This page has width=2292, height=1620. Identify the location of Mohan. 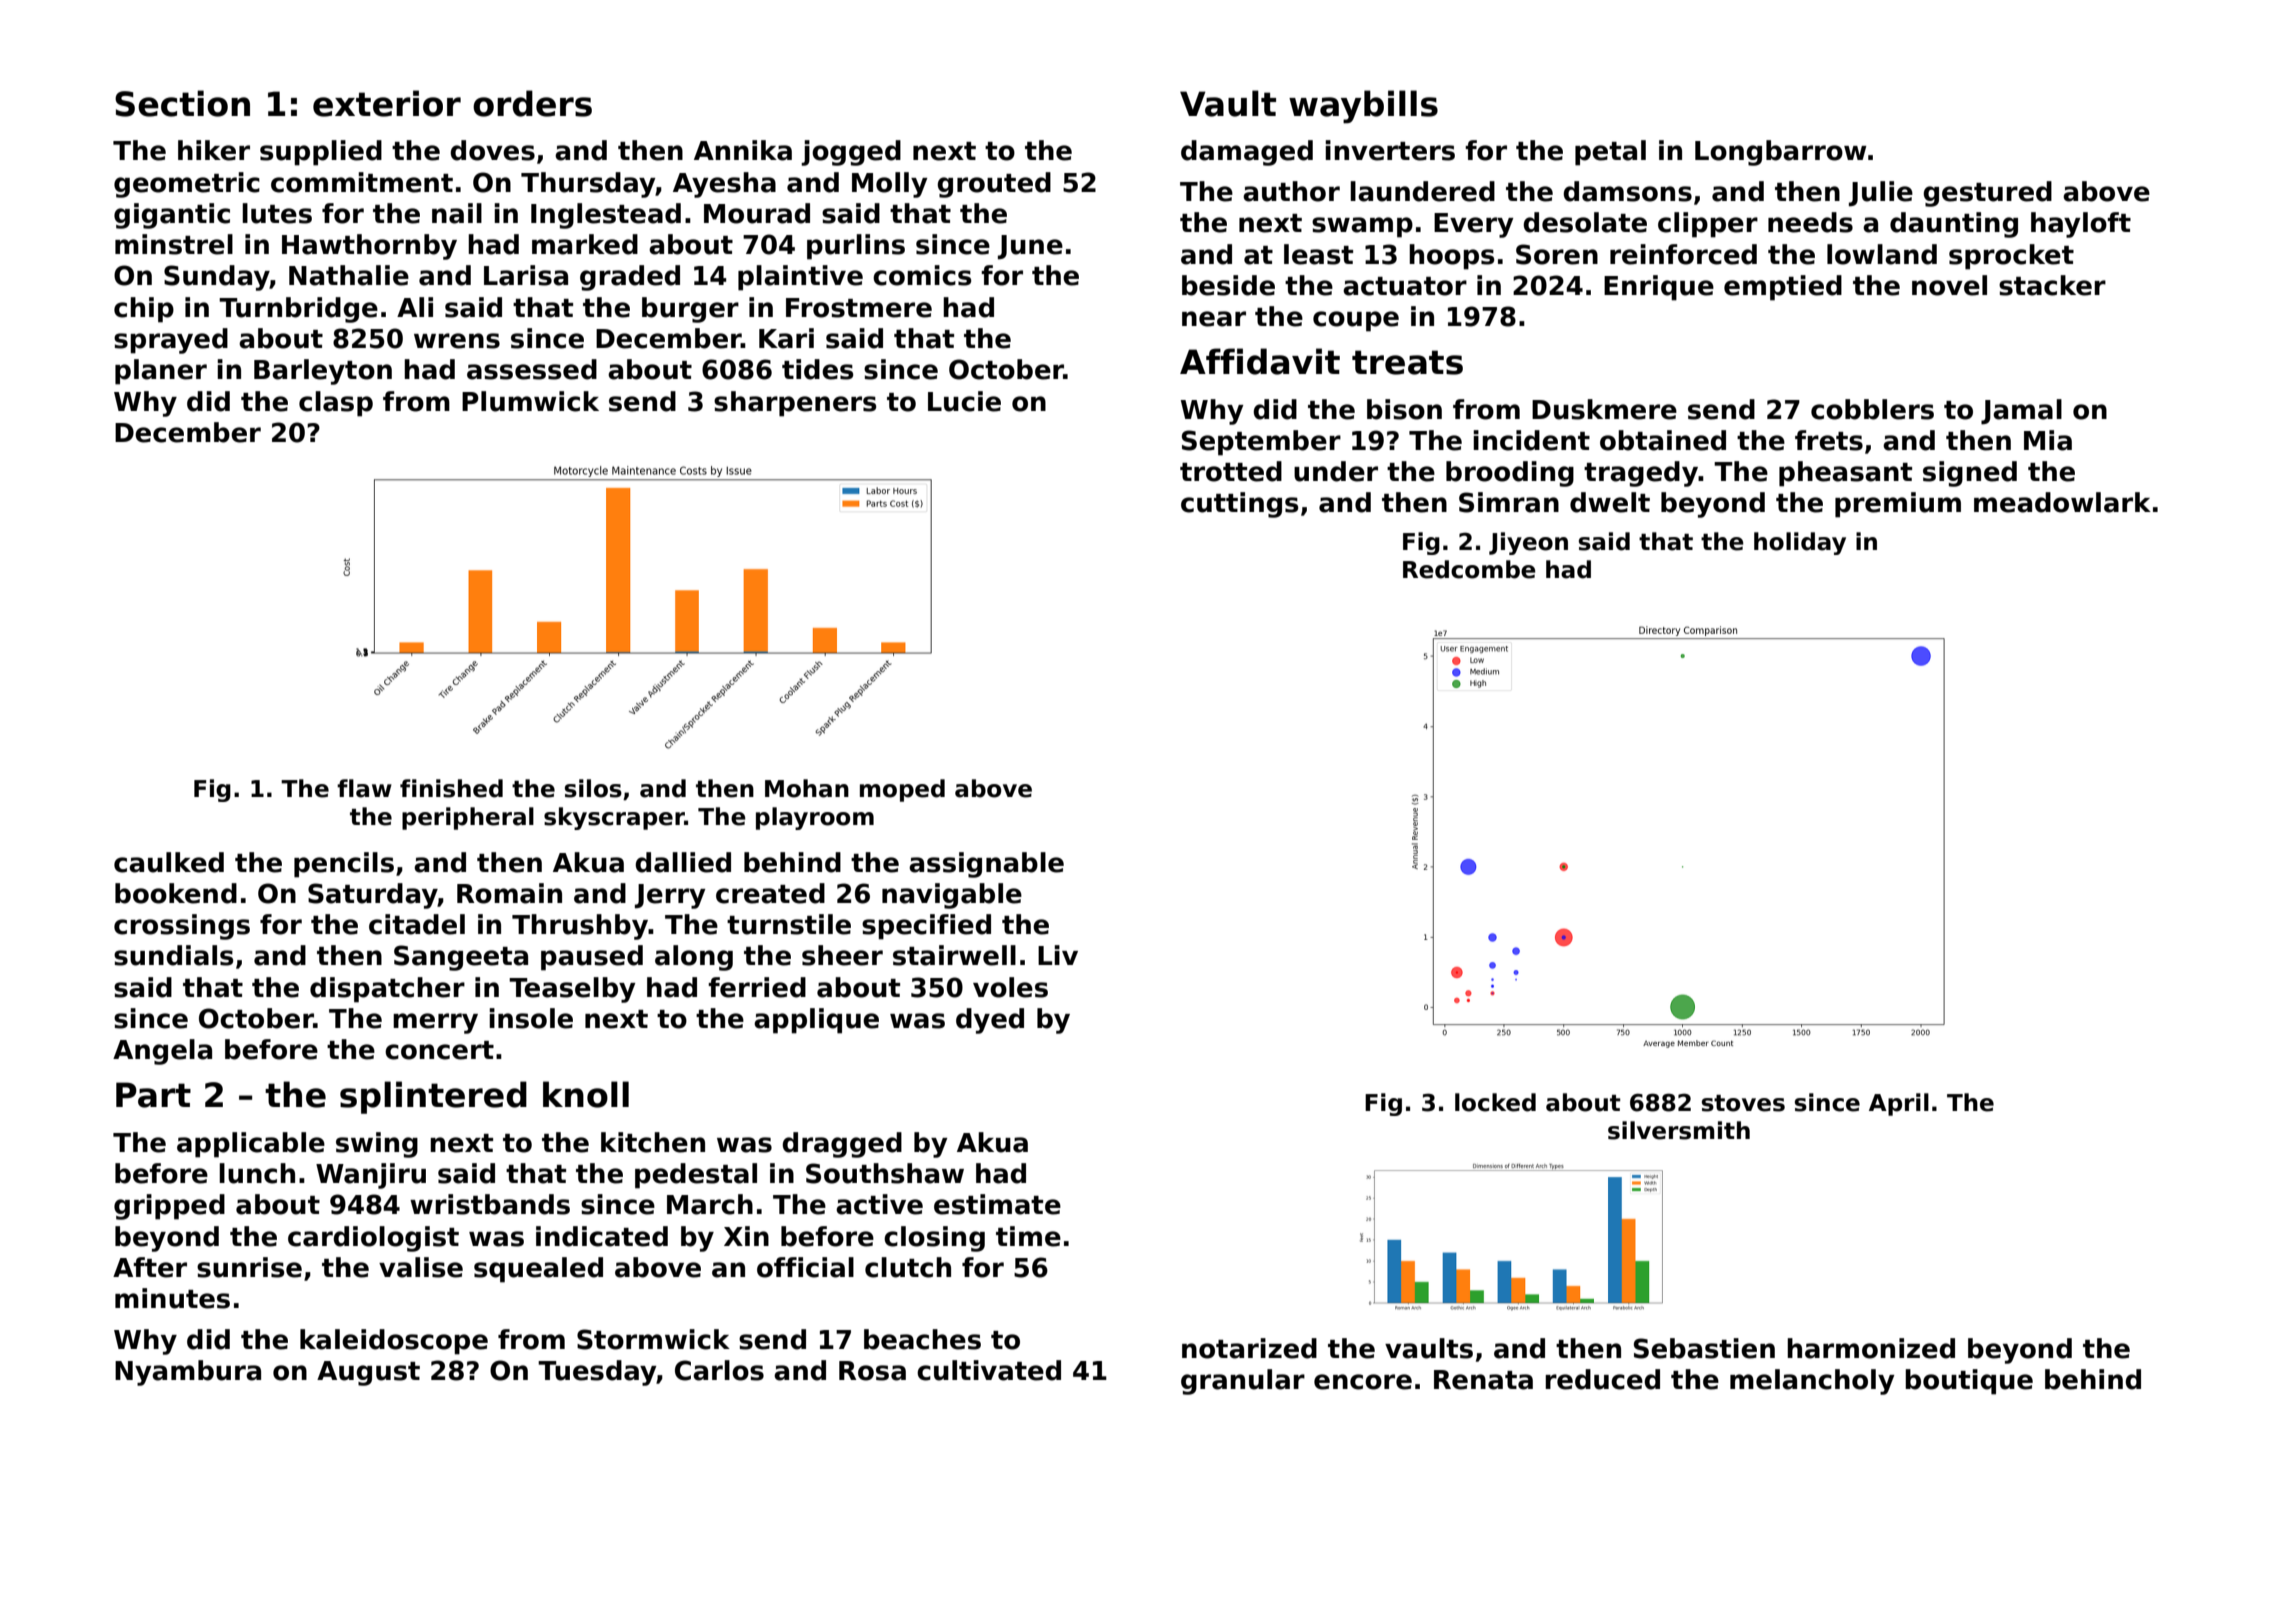
(807, 788).
